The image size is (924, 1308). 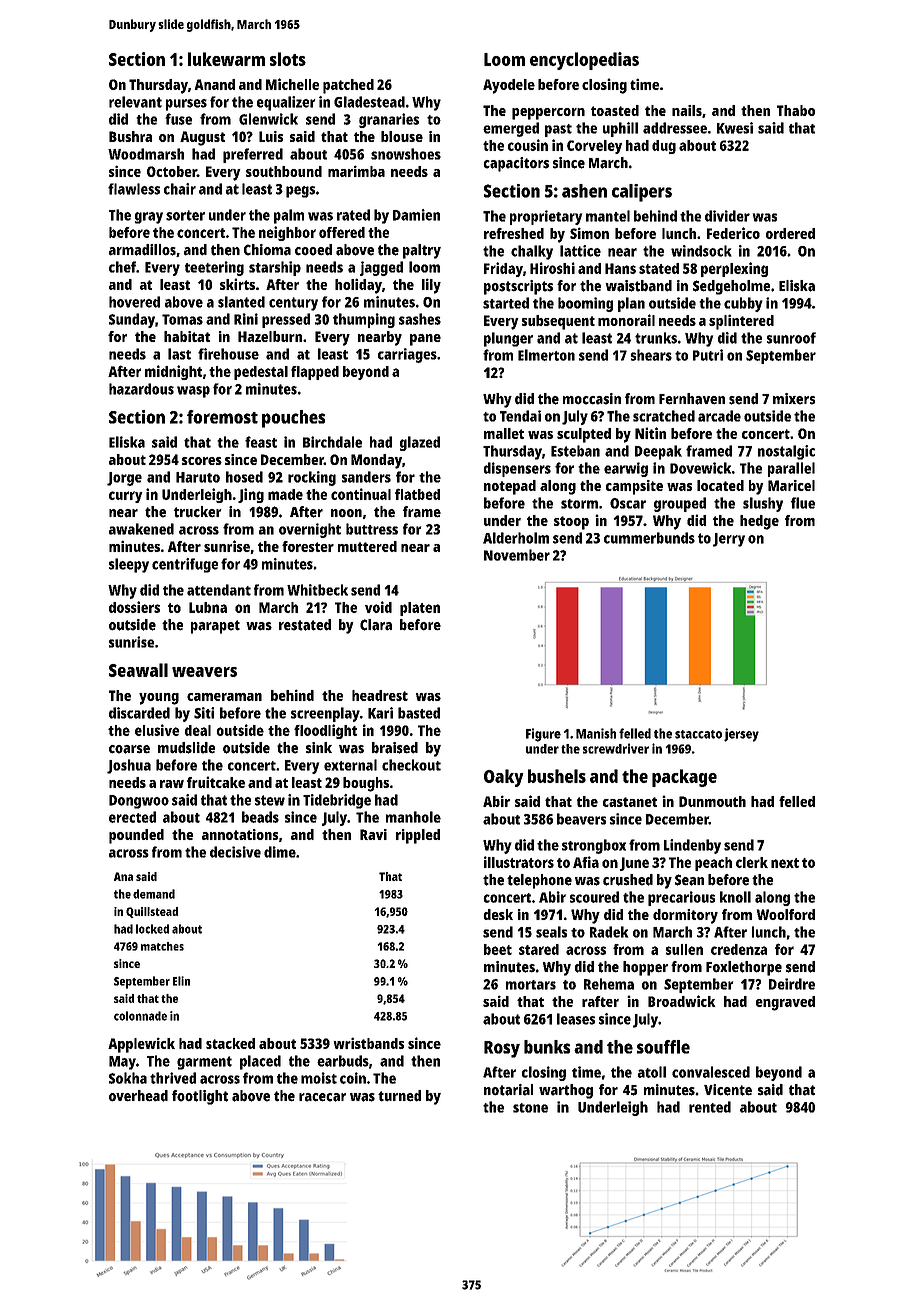 What do you see at coordinates (141, 529) in the image?
I see `awakened` at bounding box center [141, 529].
